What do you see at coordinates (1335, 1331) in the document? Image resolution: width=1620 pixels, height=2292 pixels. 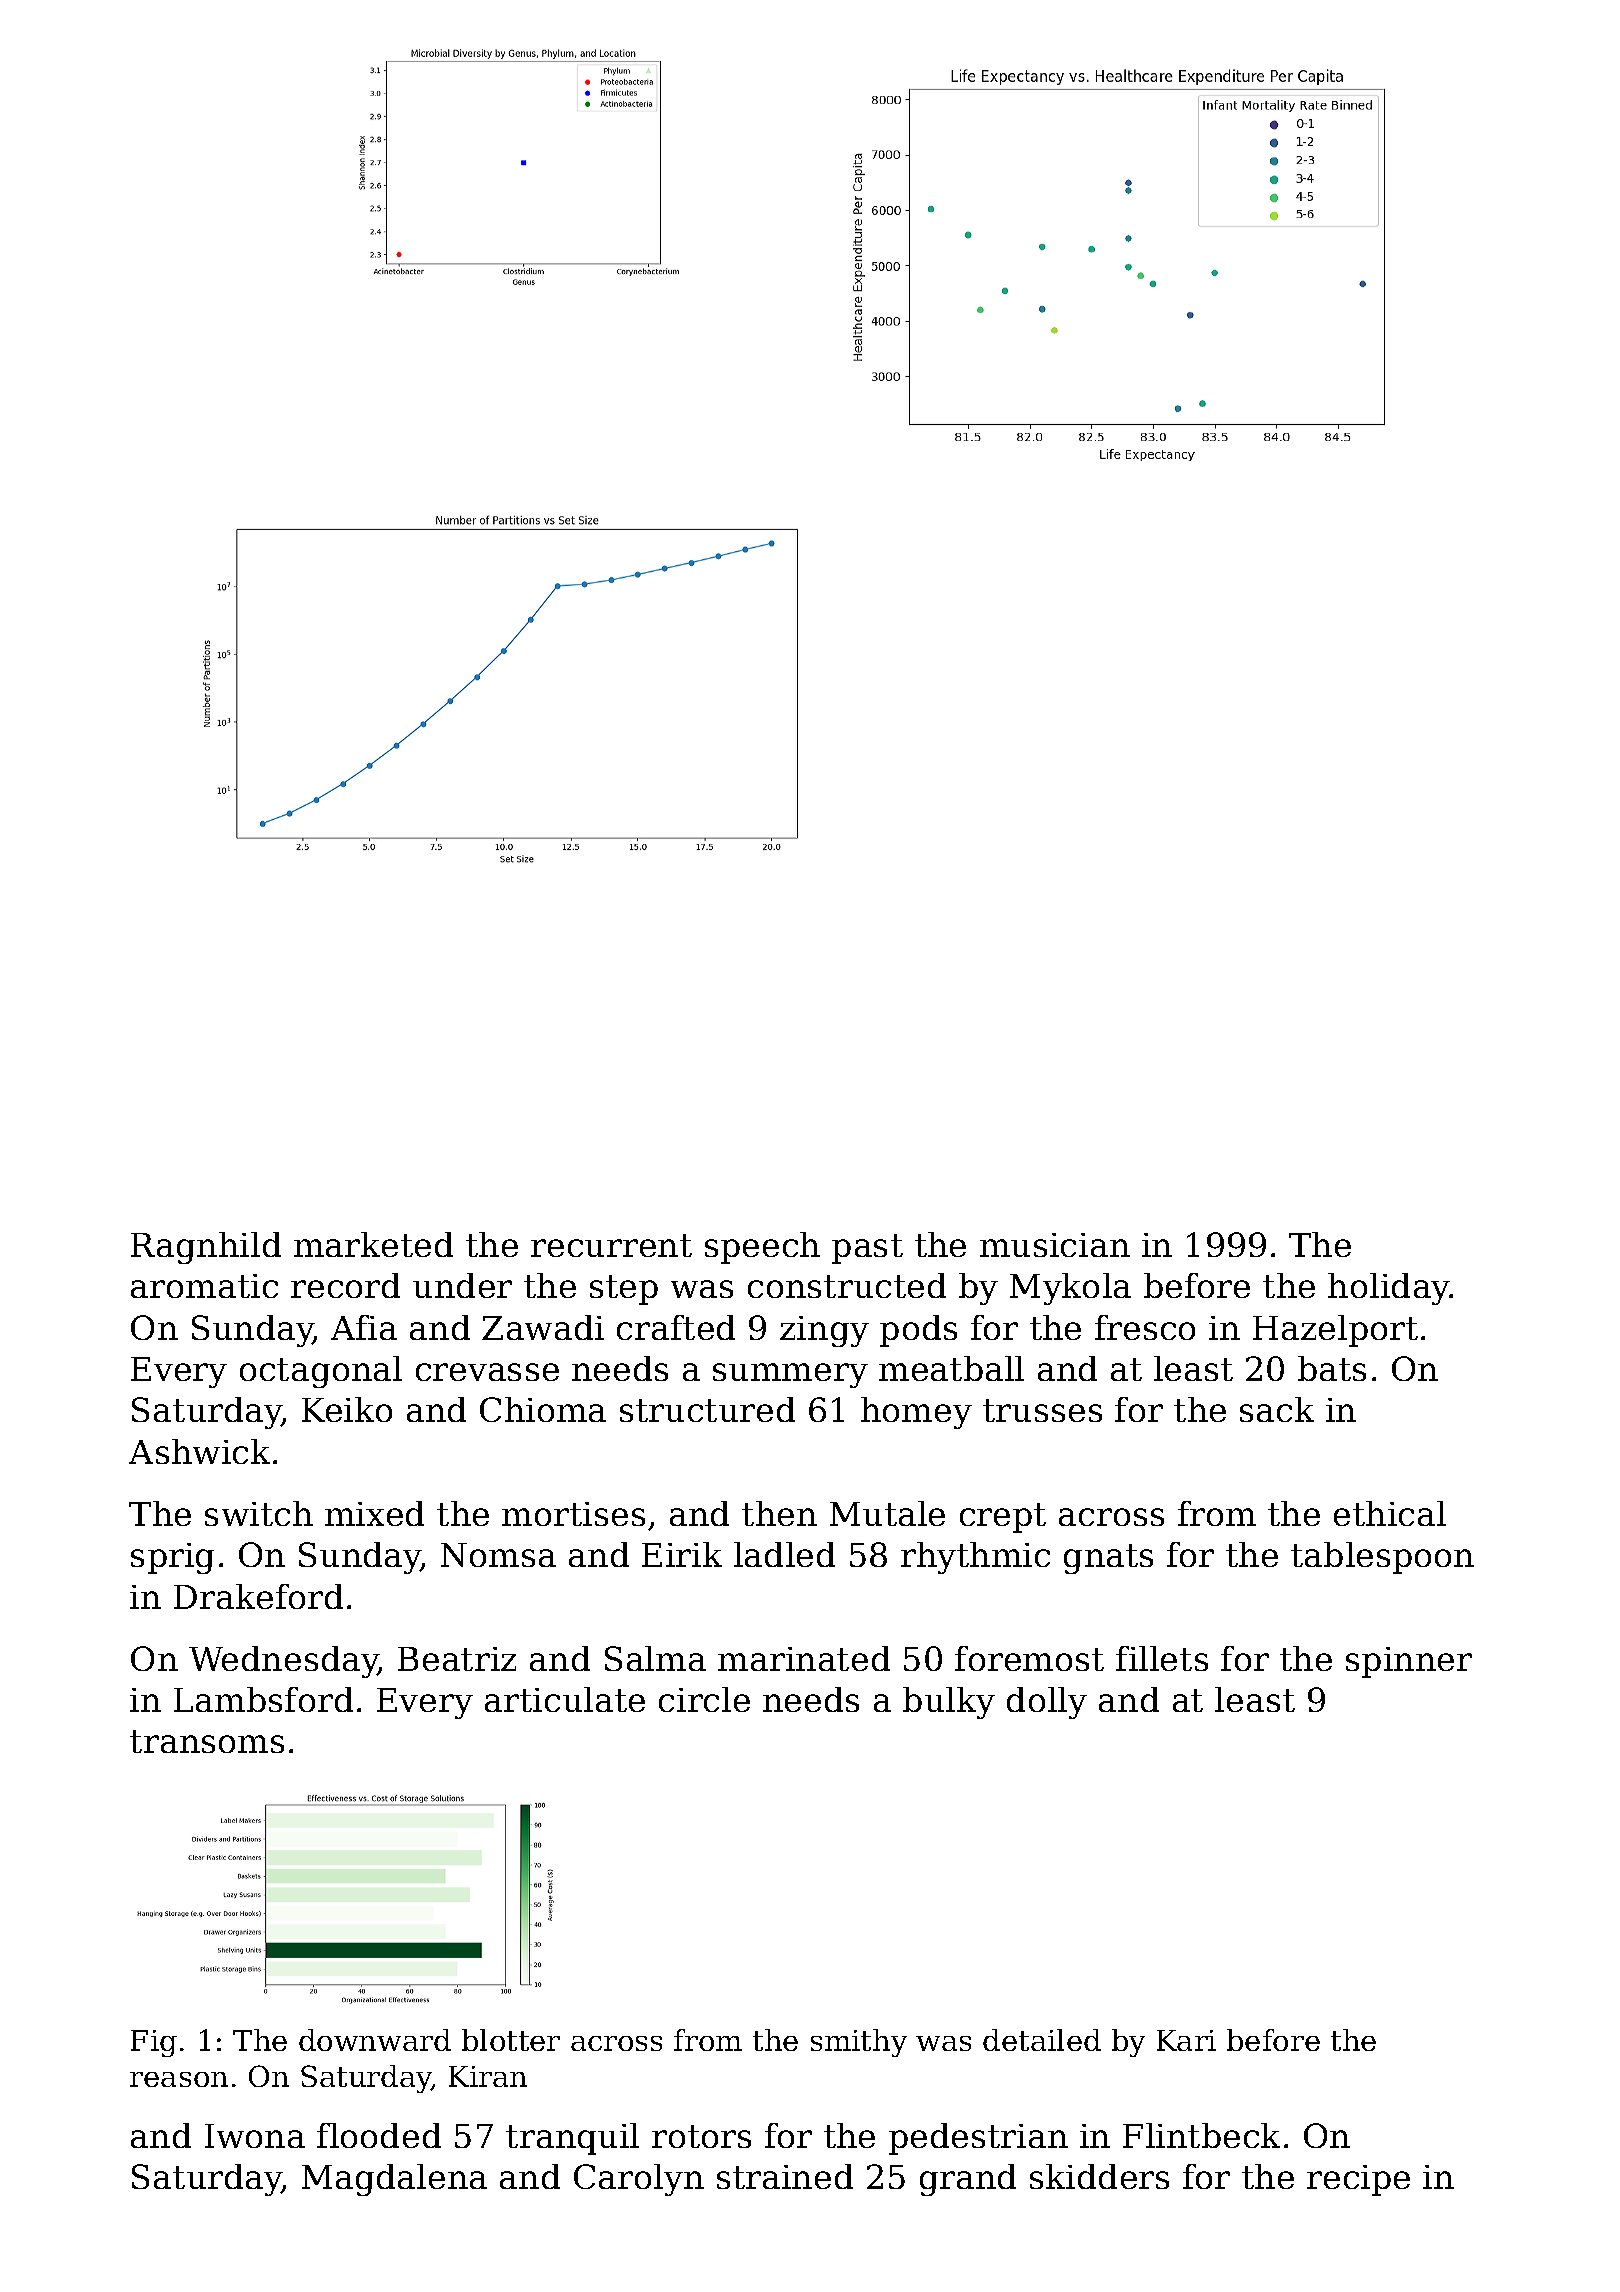 I see `Hazelport` at bounding box center [1335, 1331].
